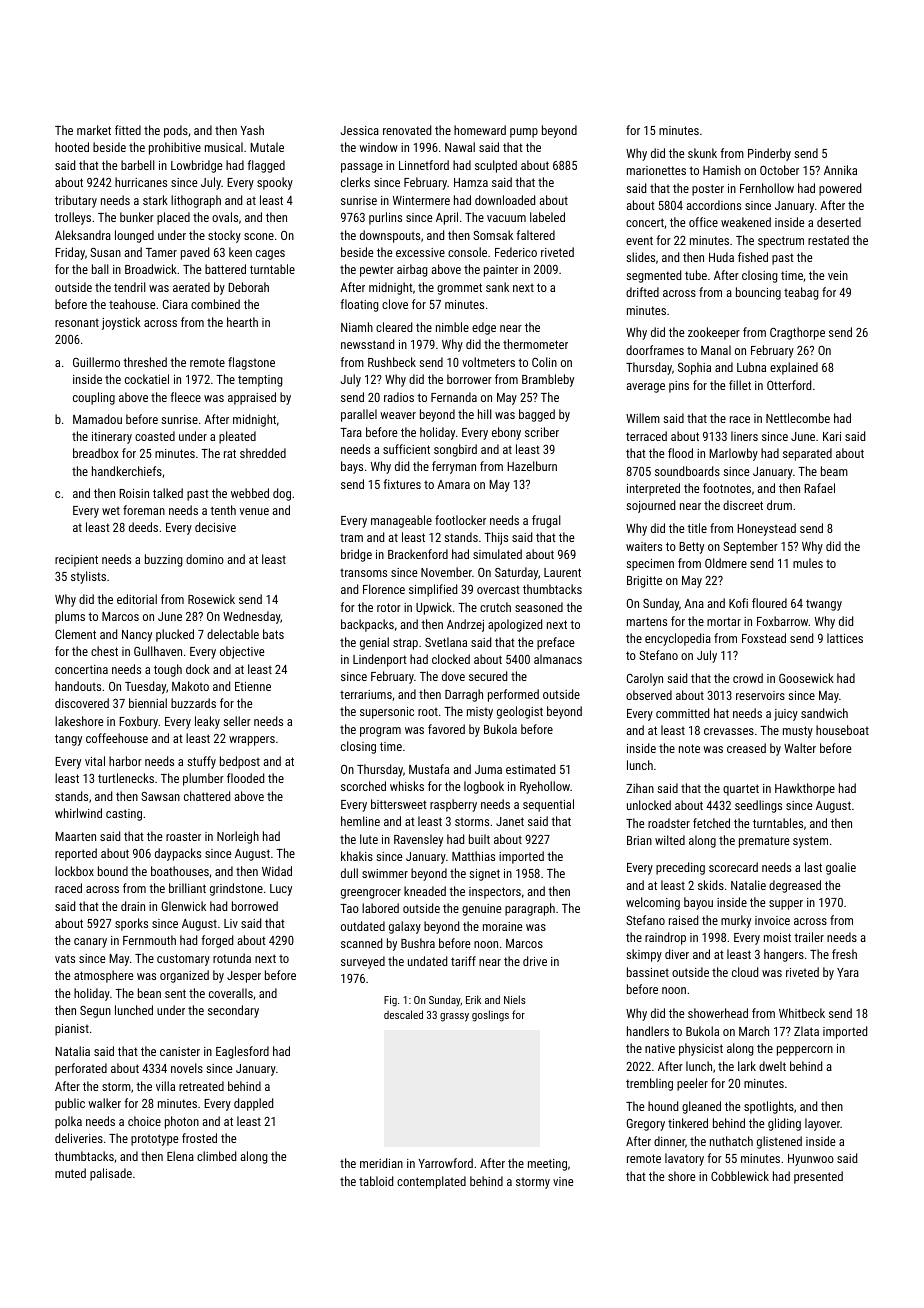  What do you see at coordinates (547, 1165) in the image?
I see `meeting` at bounding box center [547, 1165].
